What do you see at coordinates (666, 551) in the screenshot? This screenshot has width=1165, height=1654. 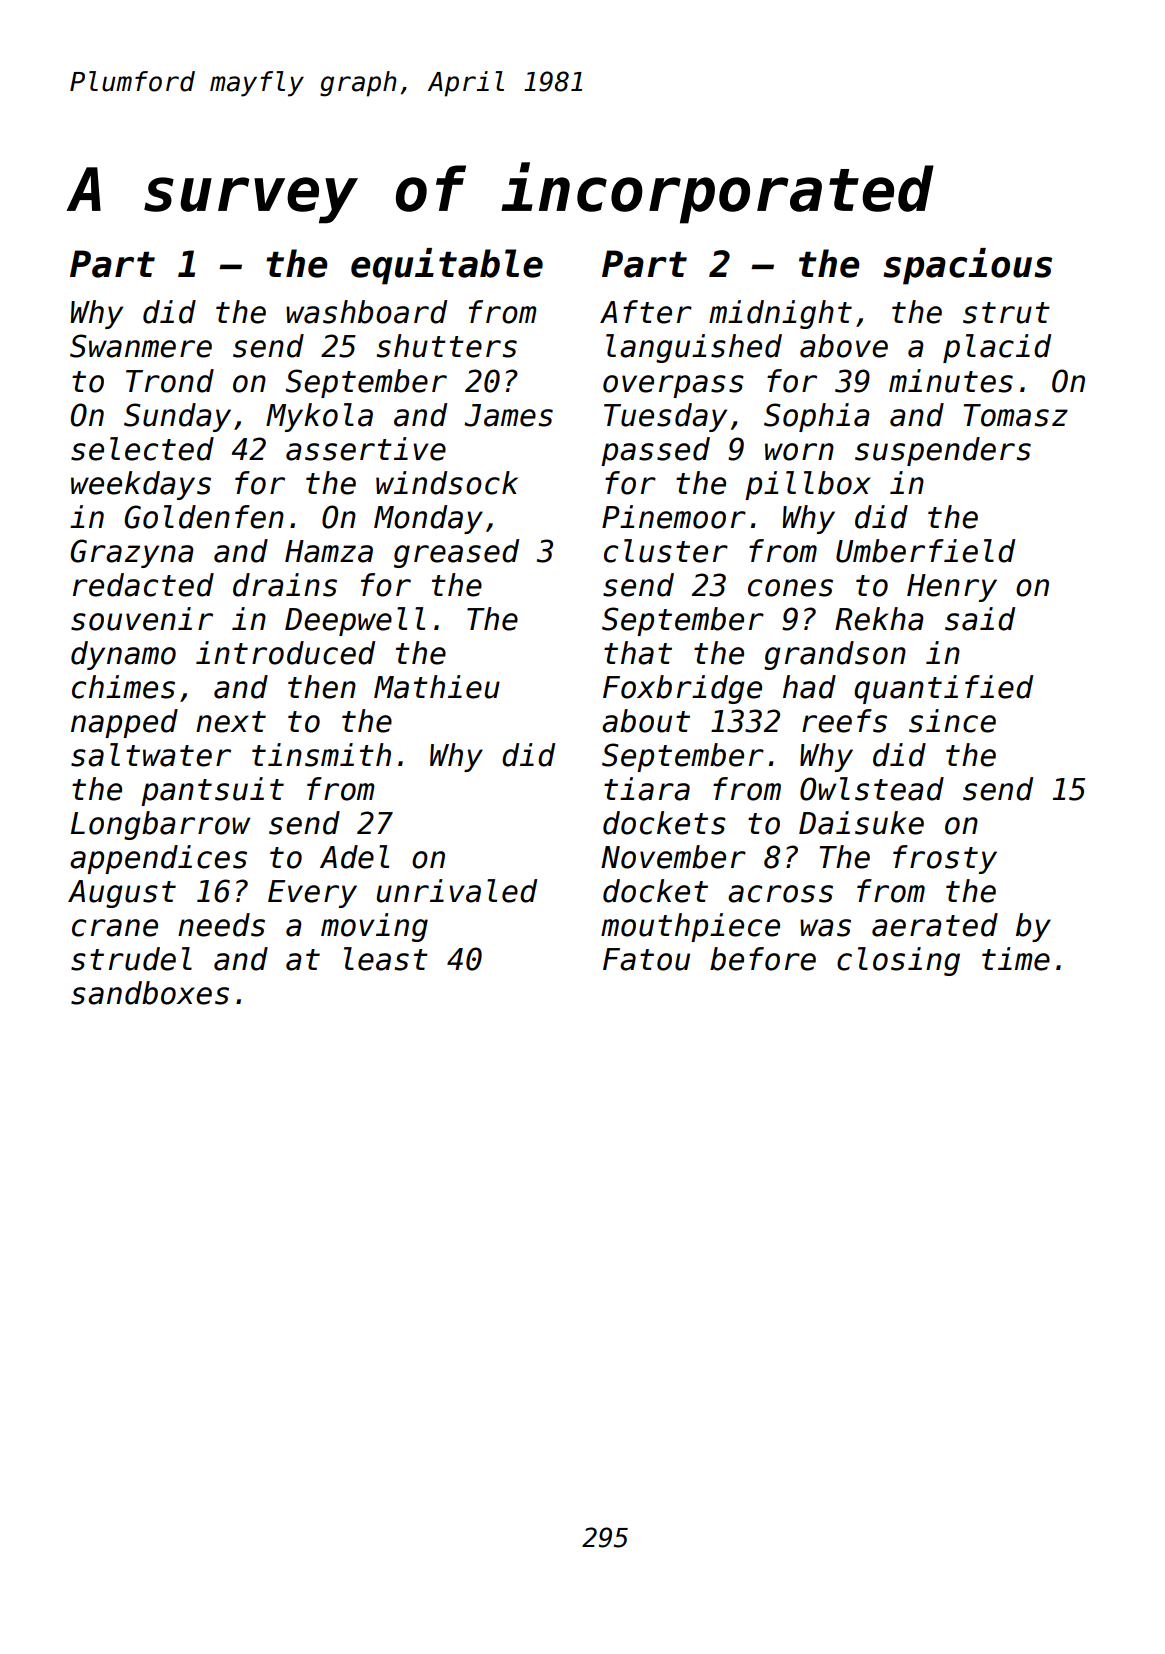 I see `cluster` at bounding box center [666, 551].
